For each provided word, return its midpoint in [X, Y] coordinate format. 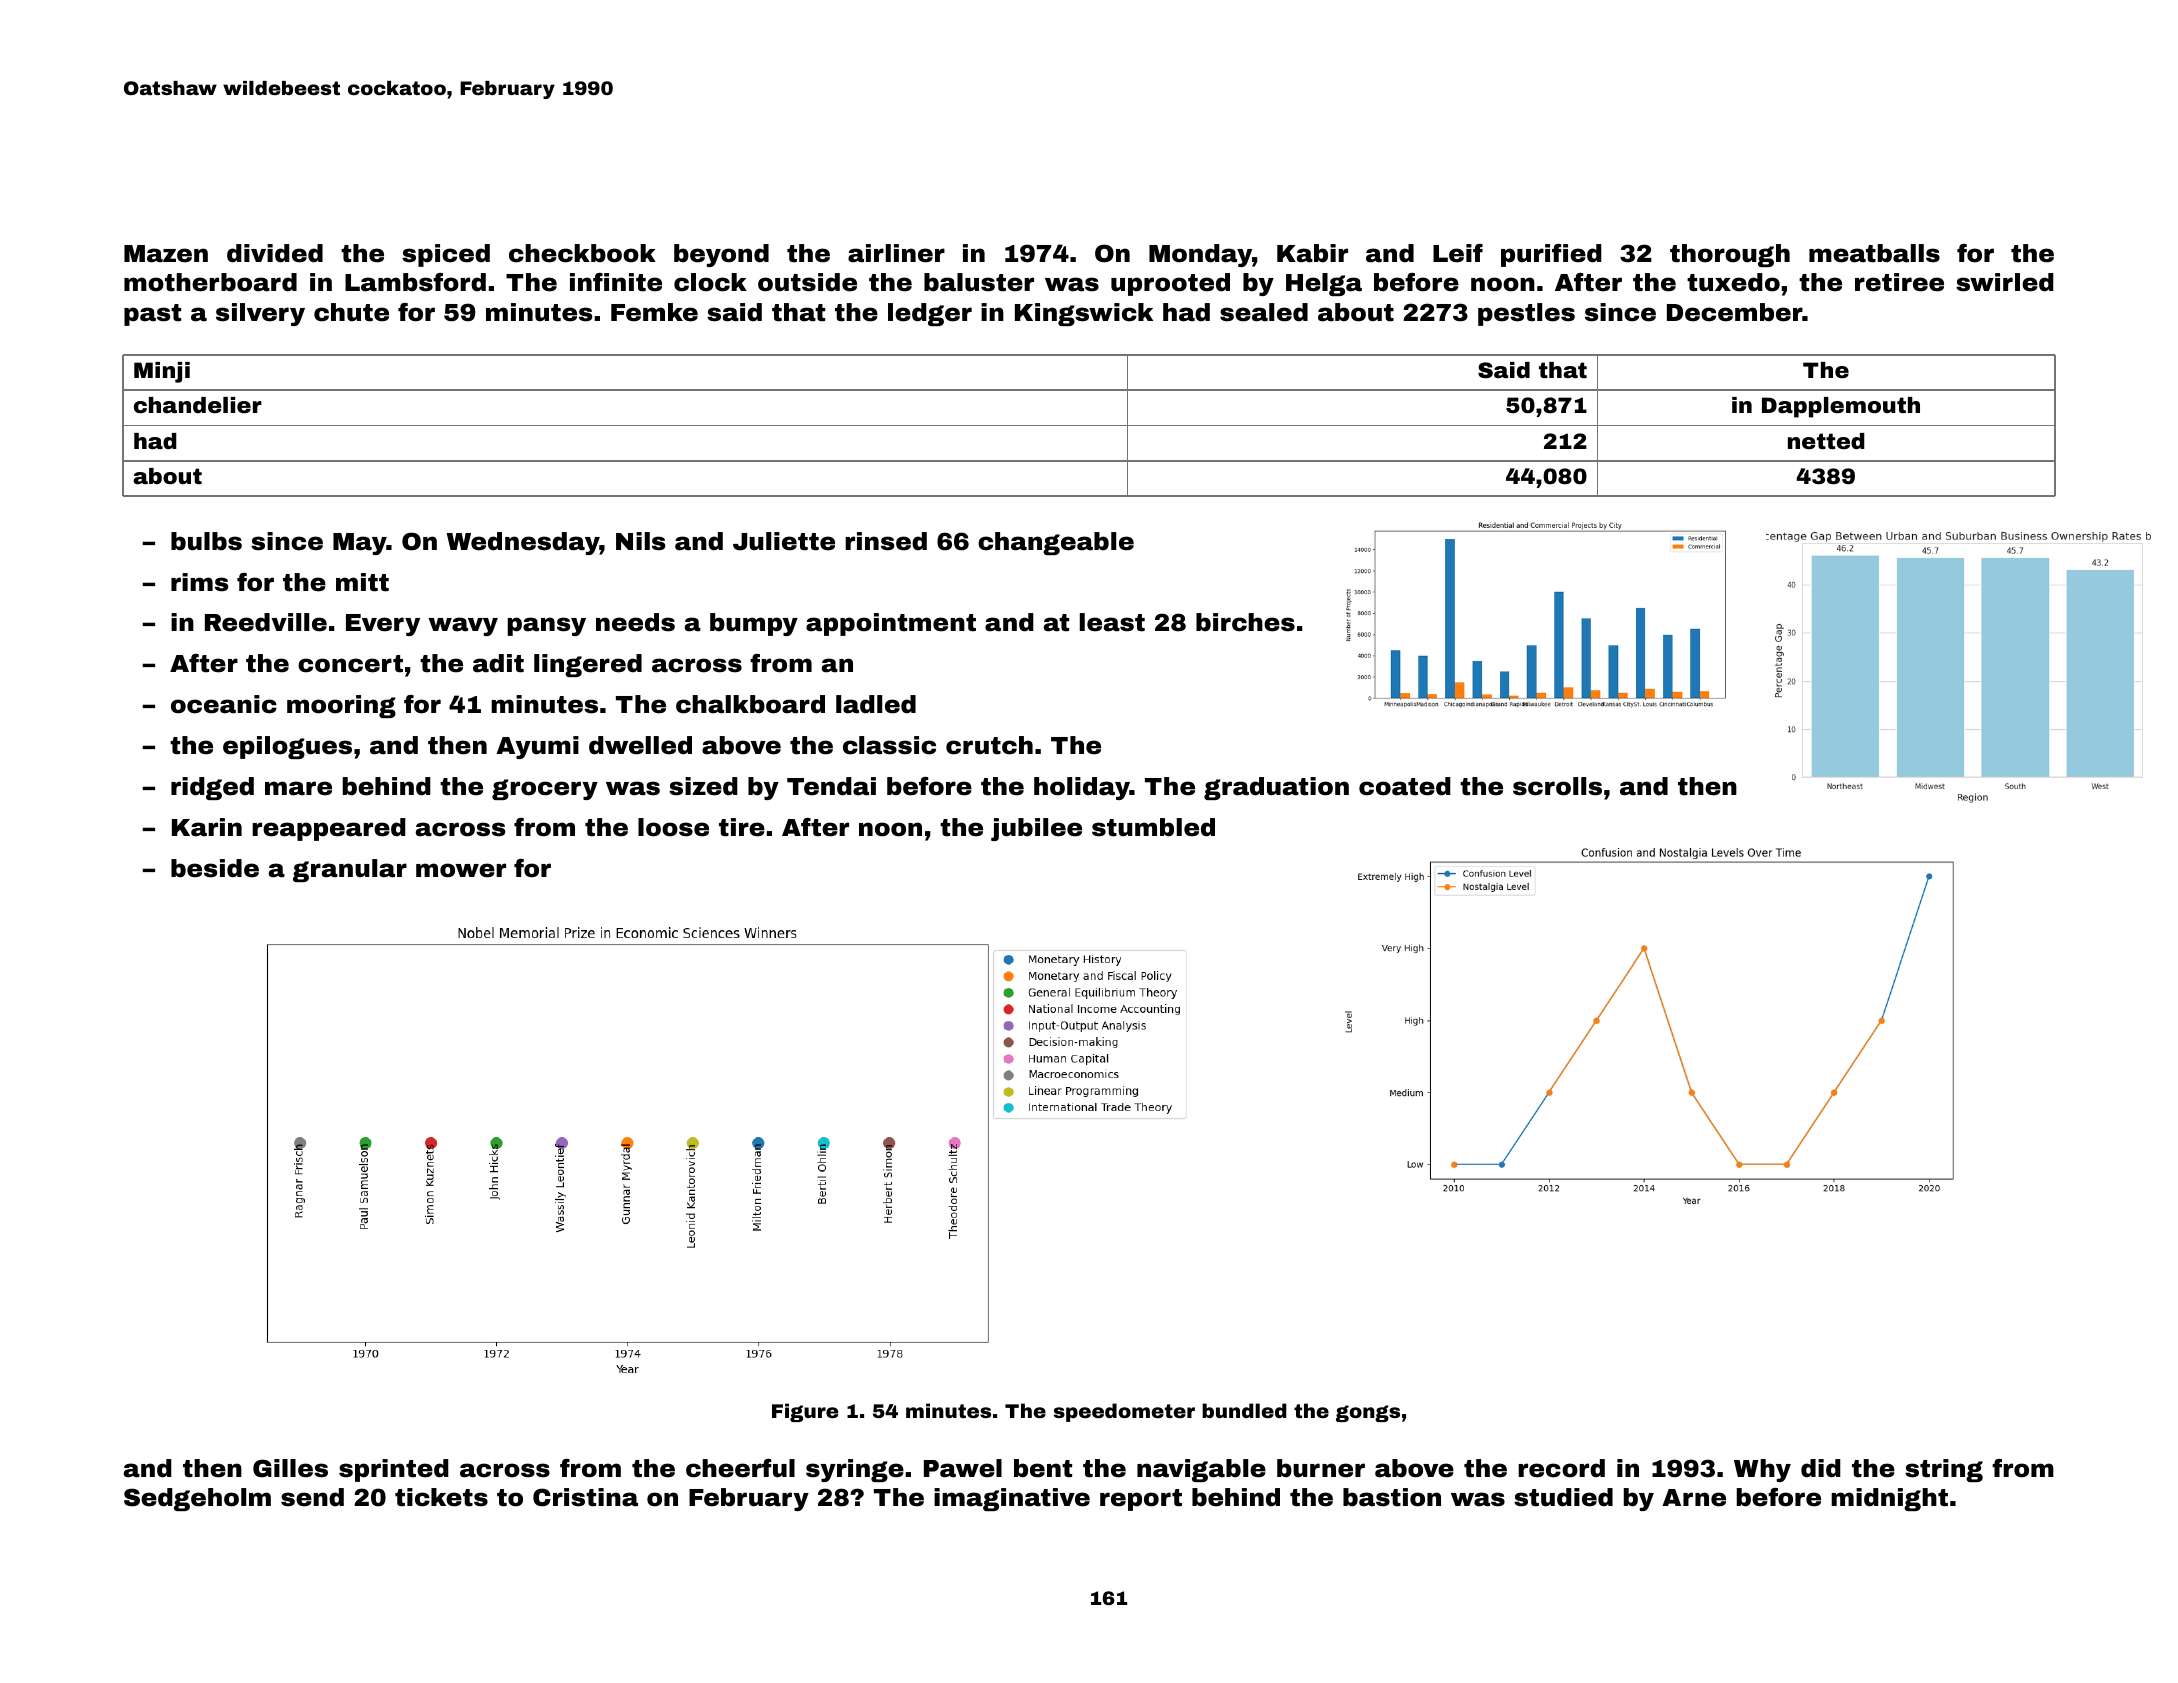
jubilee [1036, 829]
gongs [1368, 1413]
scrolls [1557, 786]
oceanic [224, 704]
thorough [1730, 255]
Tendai [831, 786]
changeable [1056, 543]
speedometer [1124, 1412]
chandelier [198, 405]
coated [1405, 786]
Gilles [290, 1468]
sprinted [394, 1470]
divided [275, 253]
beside [215, 868]
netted [1826, 441]
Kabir [1312, 253]
